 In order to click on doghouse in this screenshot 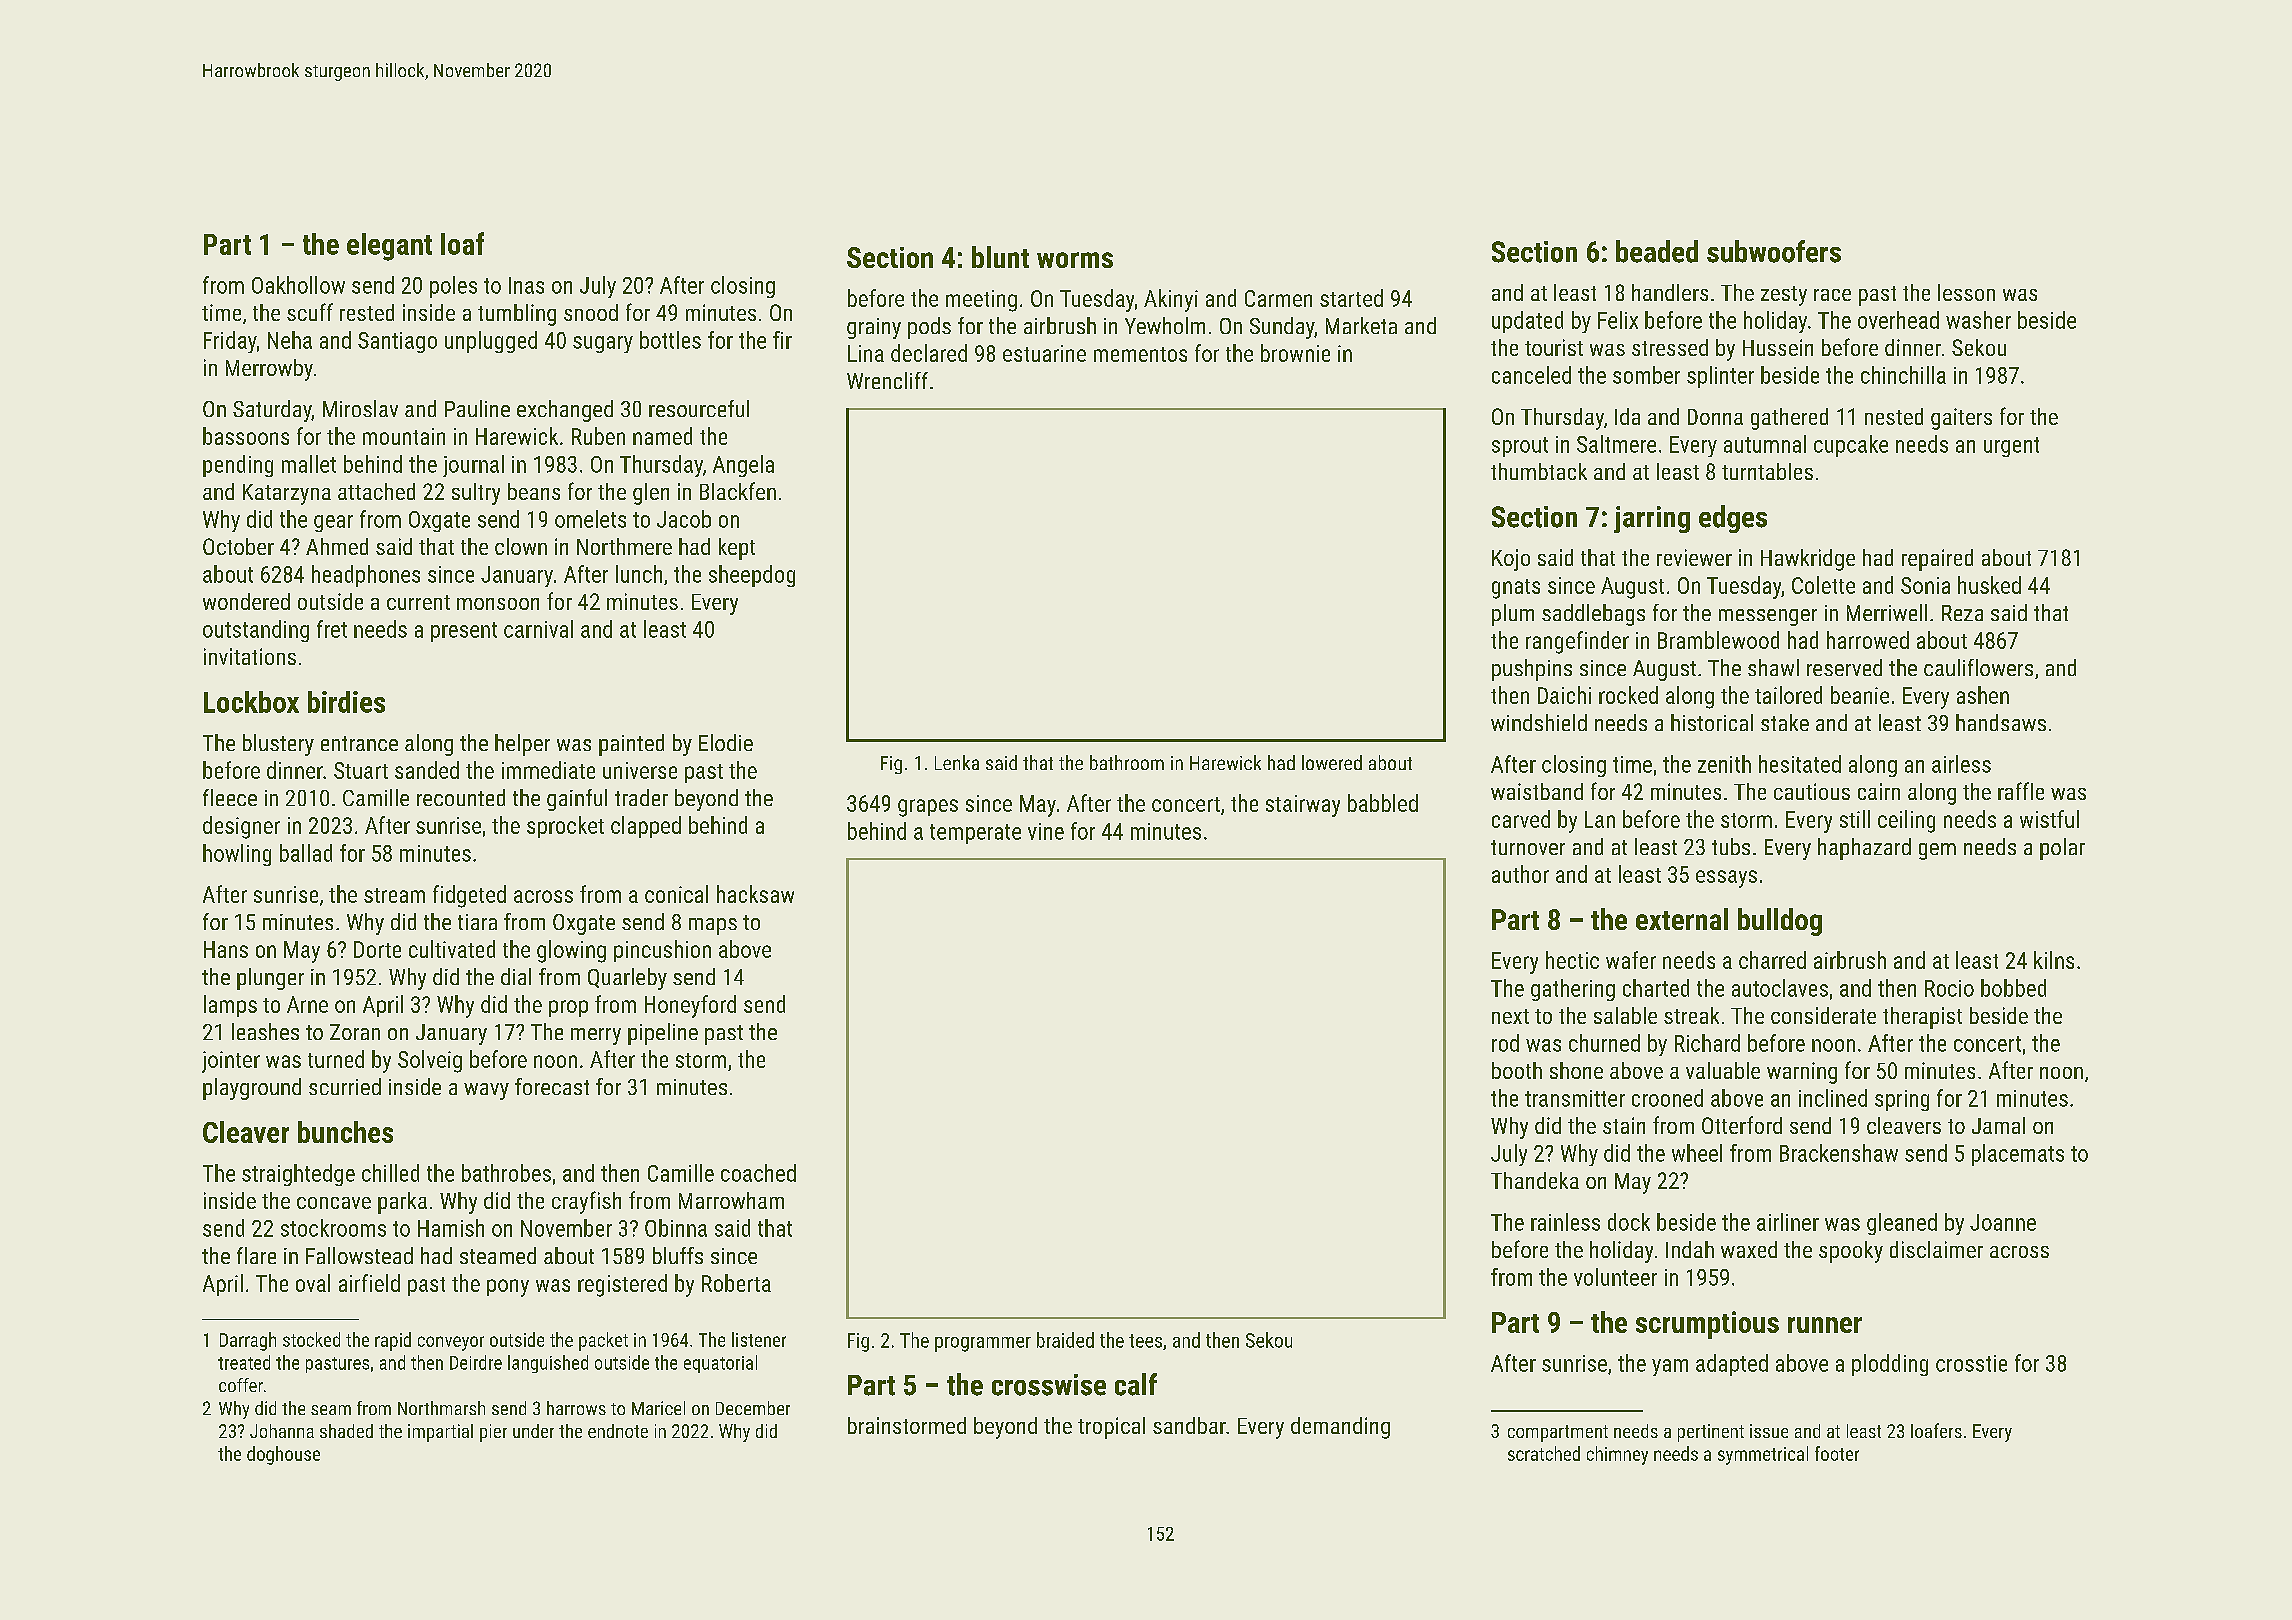, I will do `click(283, 1455)`.
